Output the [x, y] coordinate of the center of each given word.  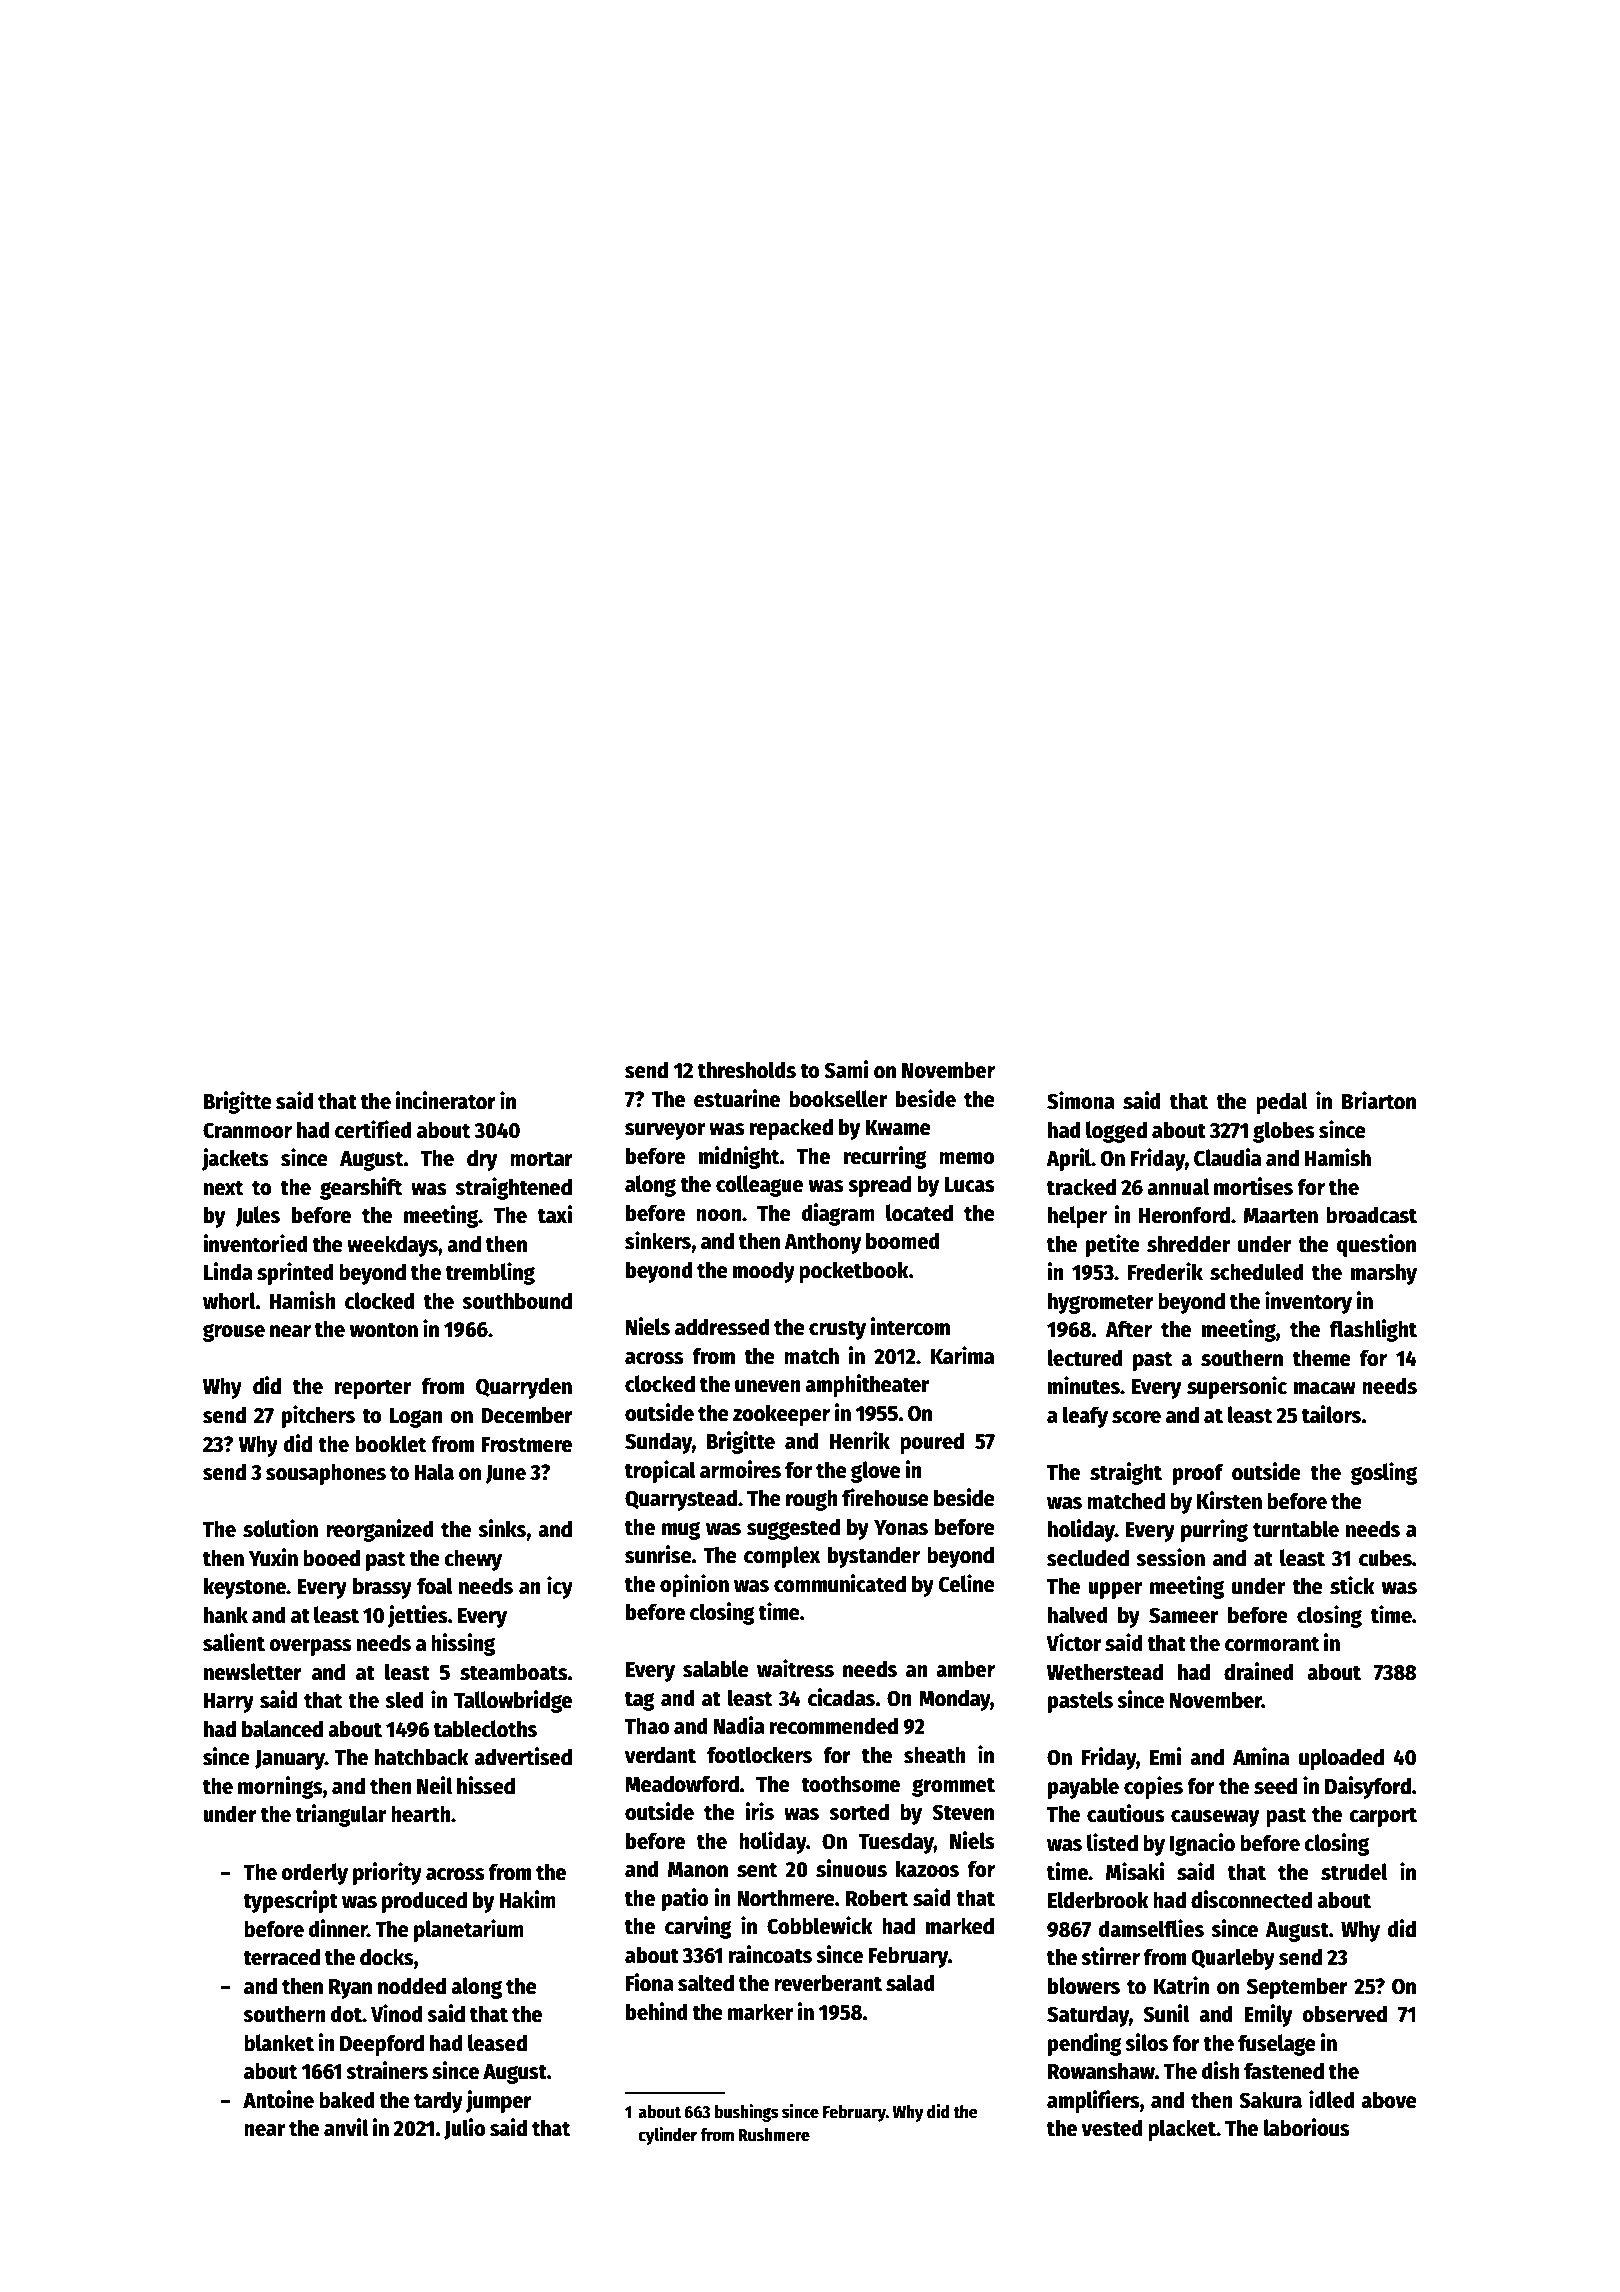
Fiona [650, 1982]
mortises [1253, 1186]
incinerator [446, 1100]
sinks [502, 1528]
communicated [840, 1583]
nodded [412, 1986]
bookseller [838, 1099]
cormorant [1272, 1644]
